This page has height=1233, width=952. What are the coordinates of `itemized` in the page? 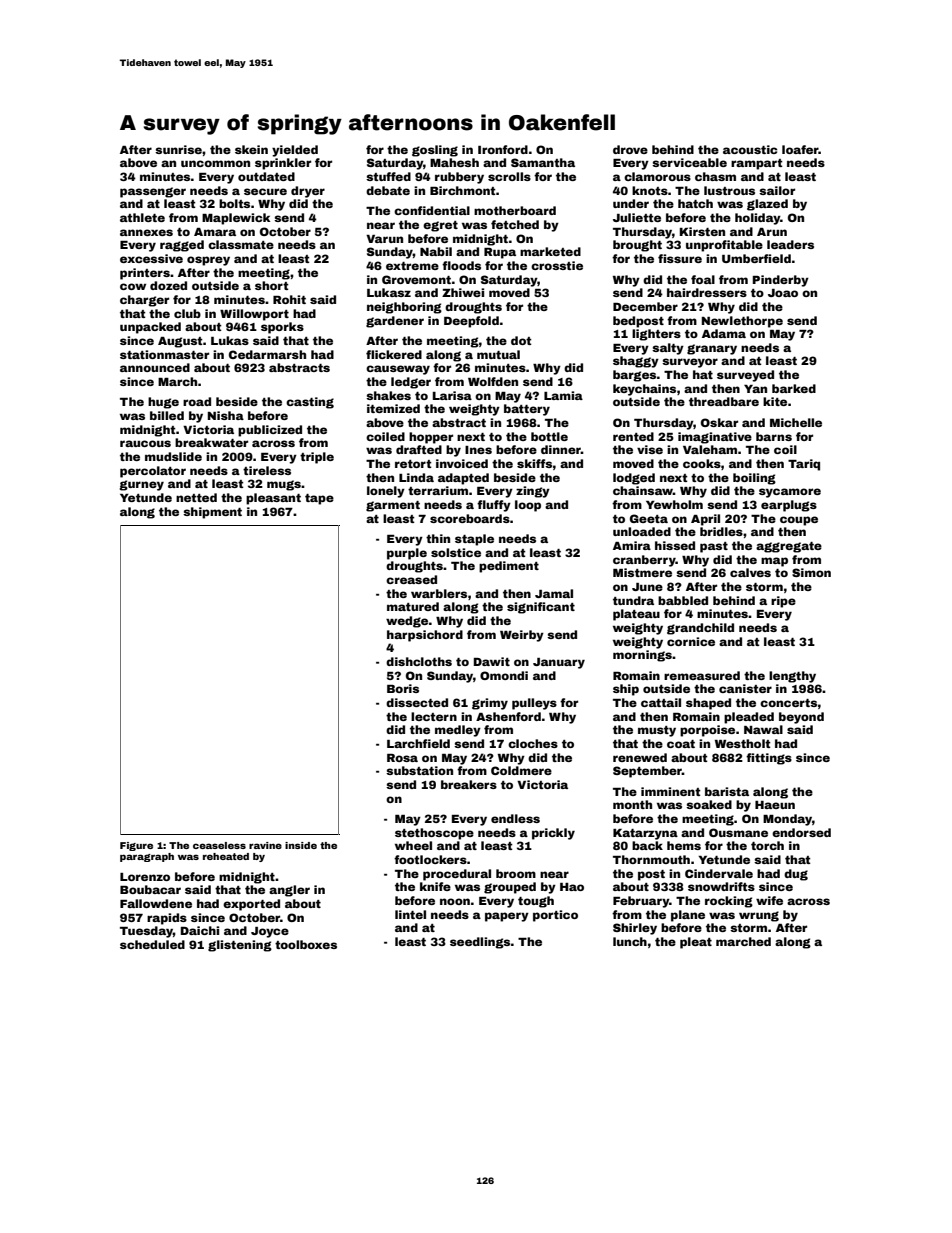 It's located at (393, 408).
